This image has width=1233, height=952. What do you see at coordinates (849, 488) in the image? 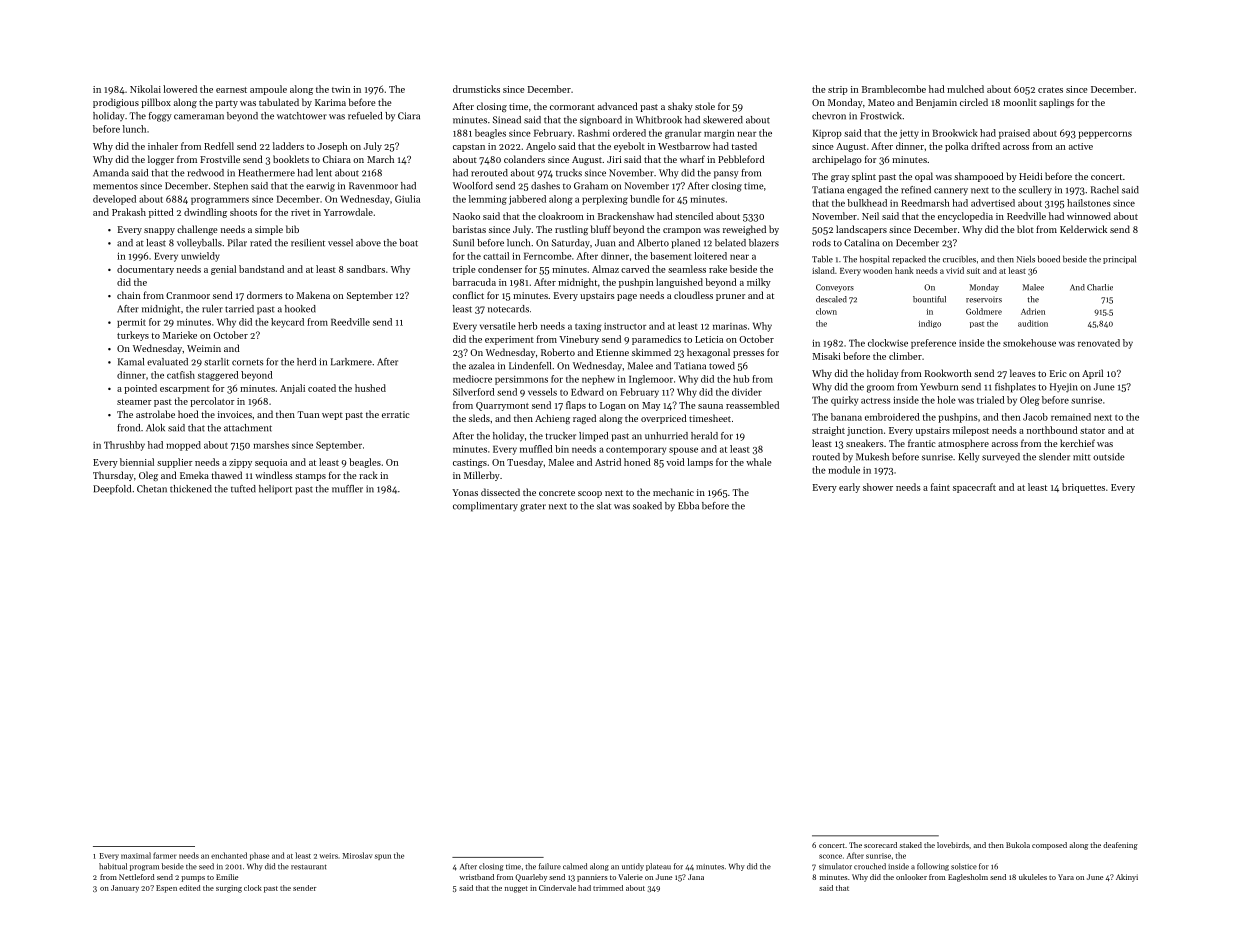
I see `early` at bounding box center [849, 488].
